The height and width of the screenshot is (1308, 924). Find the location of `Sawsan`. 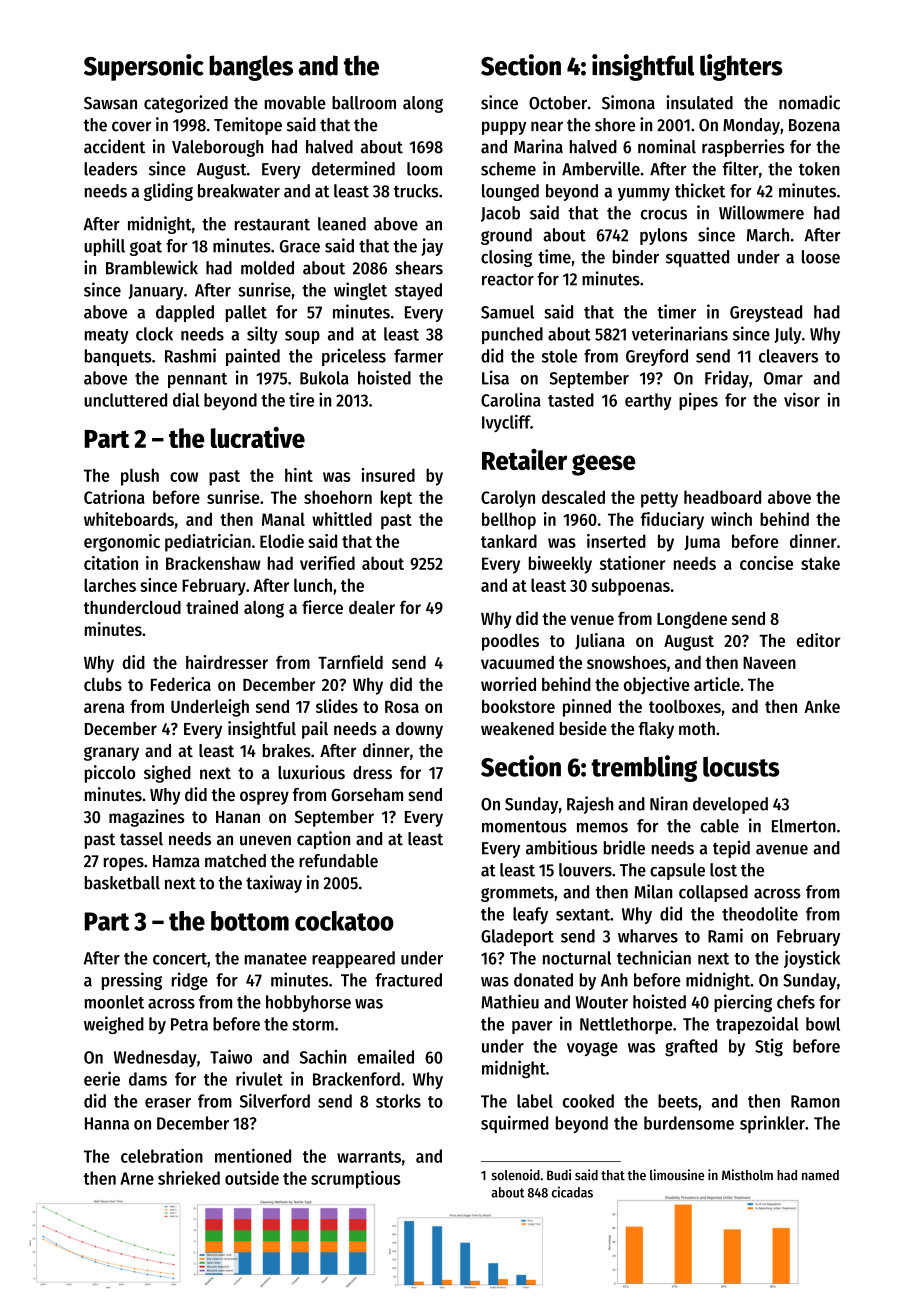

Sawsan is located at coordinates (110, 103).
